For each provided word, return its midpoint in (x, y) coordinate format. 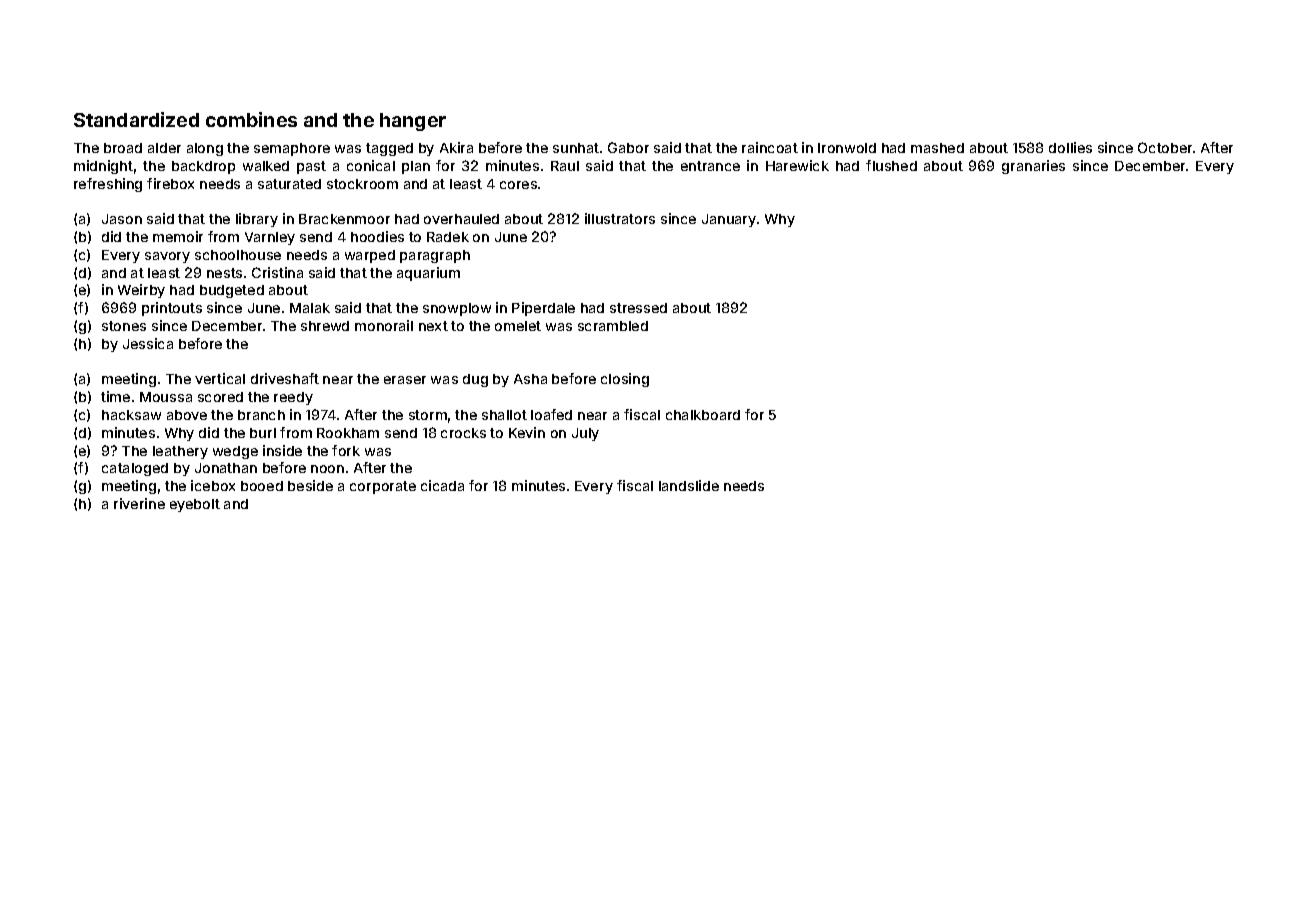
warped (370, 256)
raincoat (770, 147)
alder (164, 148)
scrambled (613, 326)
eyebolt (195, 505)
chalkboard (703, 415)
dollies (1070, 147)
